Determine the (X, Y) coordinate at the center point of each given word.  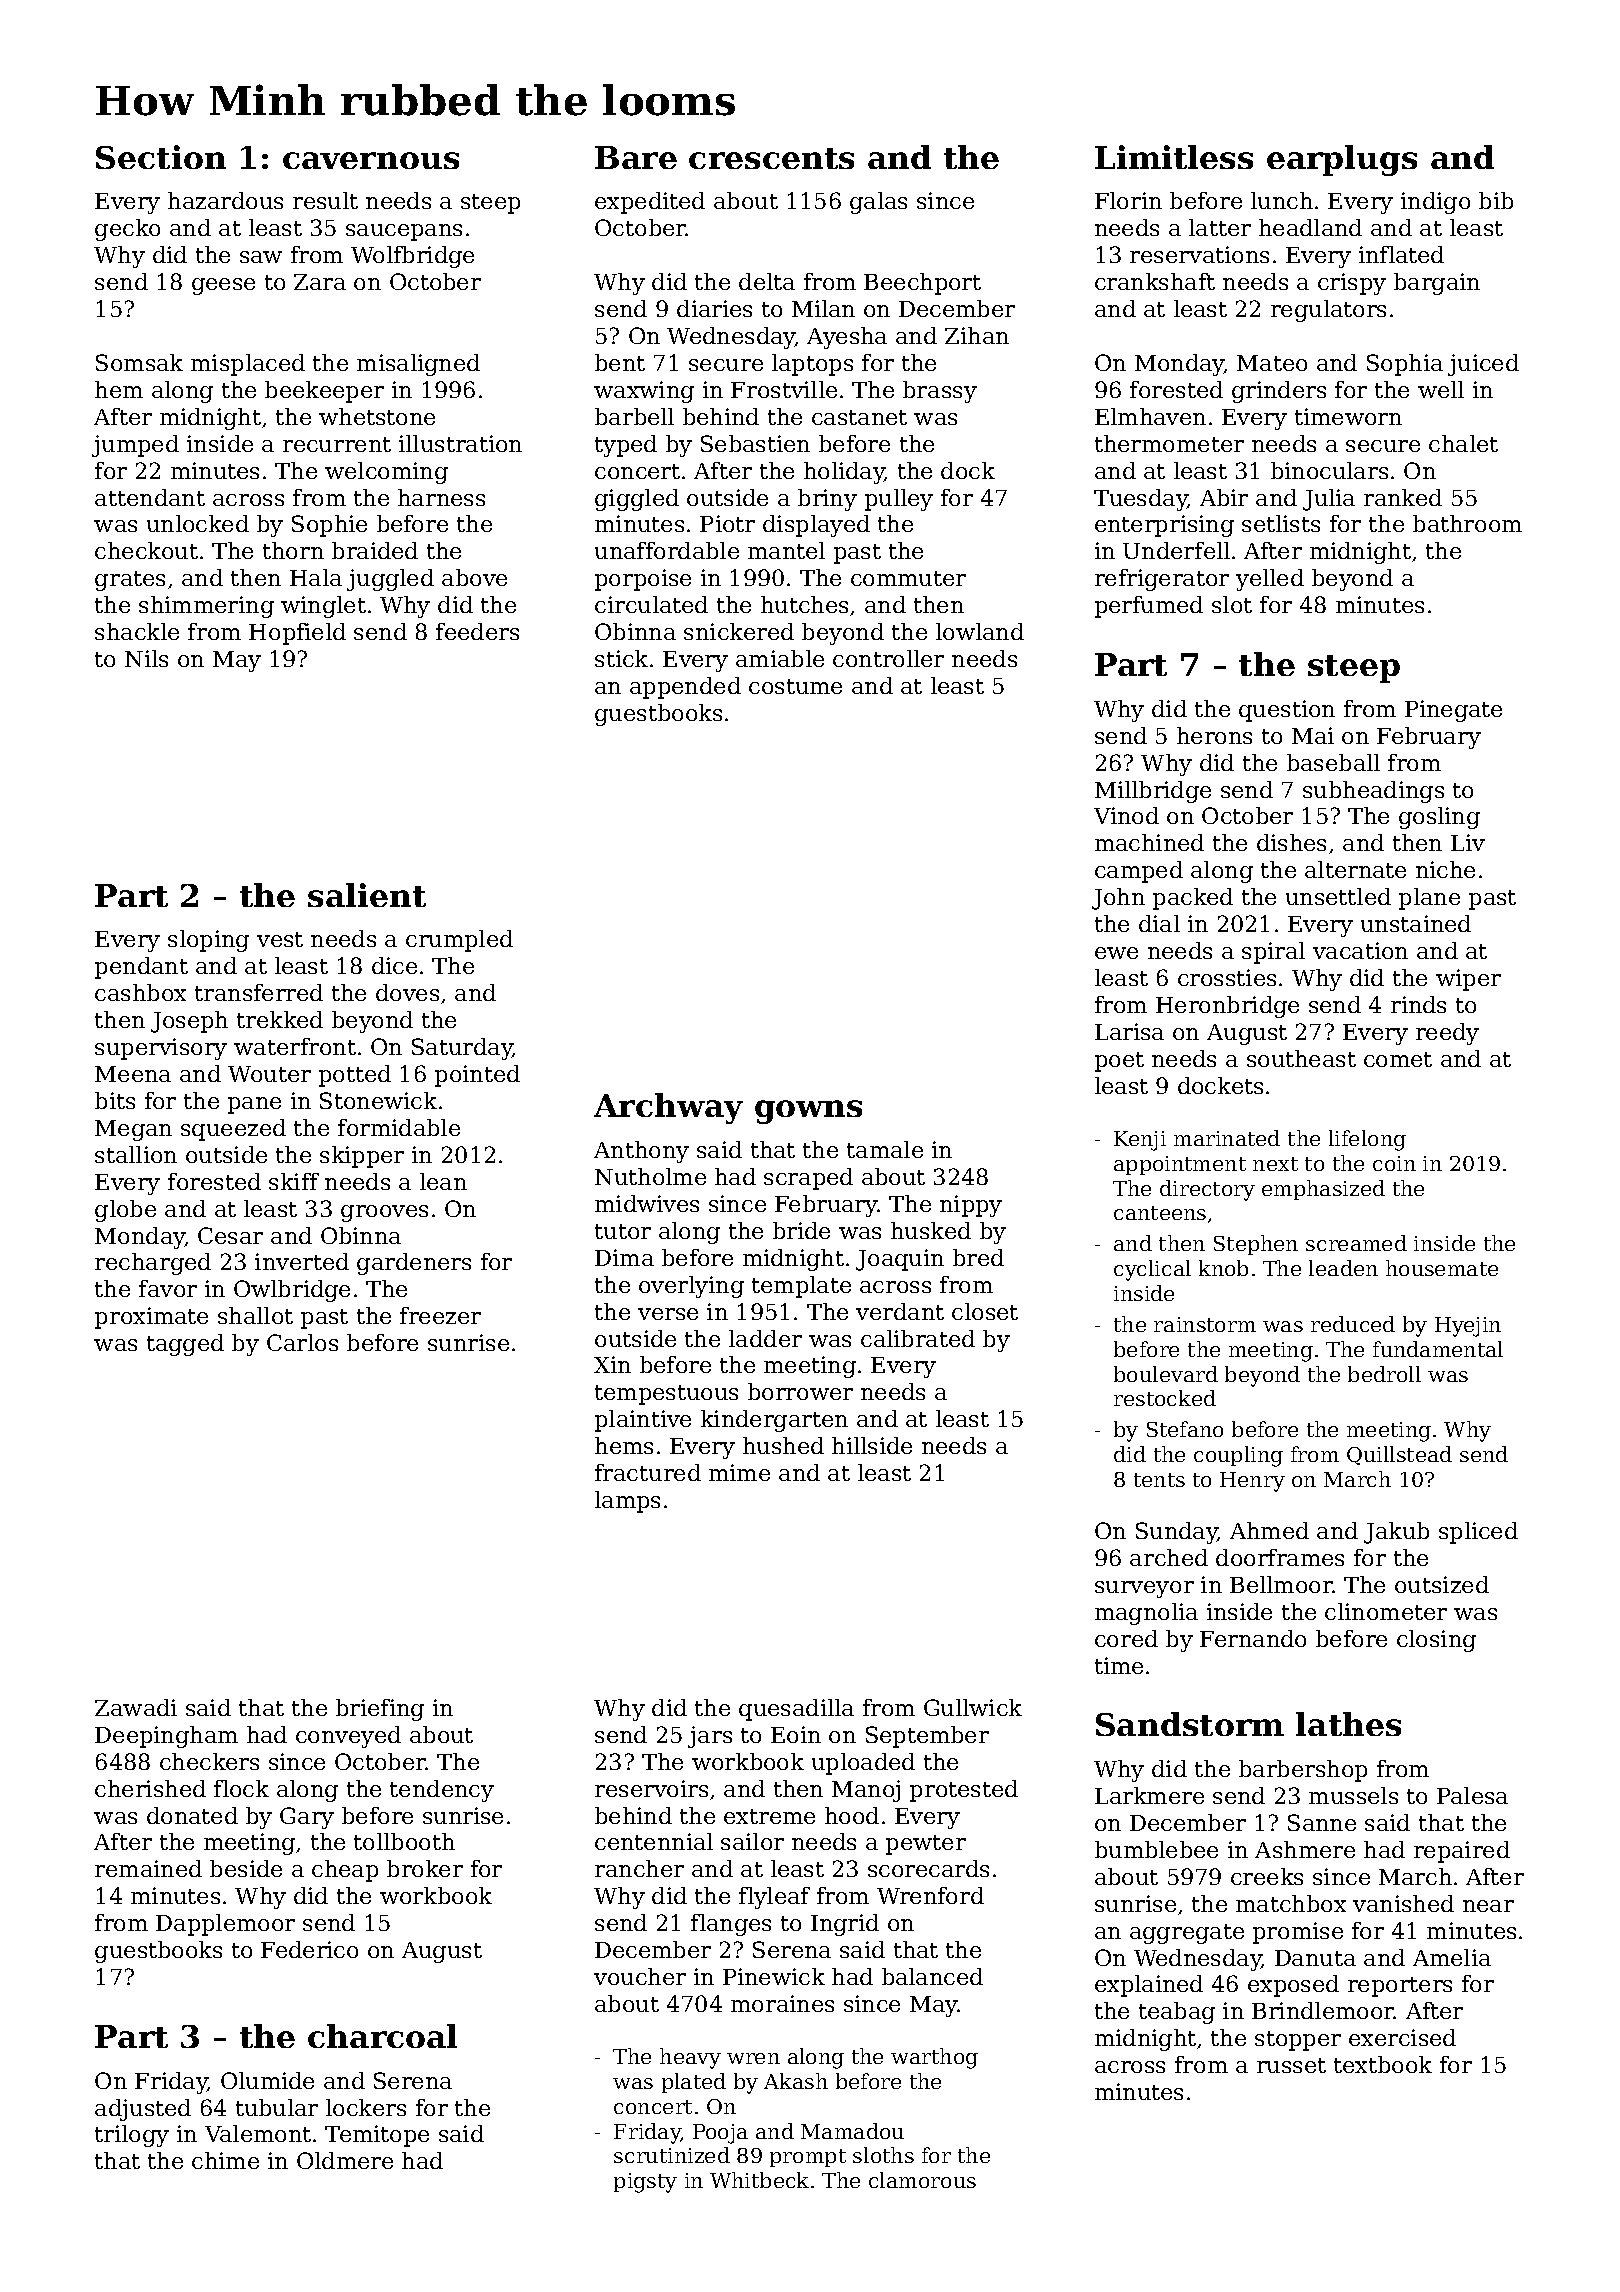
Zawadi (136, 1707)
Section (161, 157)
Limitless (1174, 157)
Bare (636, 157)
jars (710, 1737)
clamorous (922, 2180)
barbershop (1303, 1771)
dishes (1291, 842)
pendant (141, 968)
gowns (808, 1112)
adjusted (143, 2110)
